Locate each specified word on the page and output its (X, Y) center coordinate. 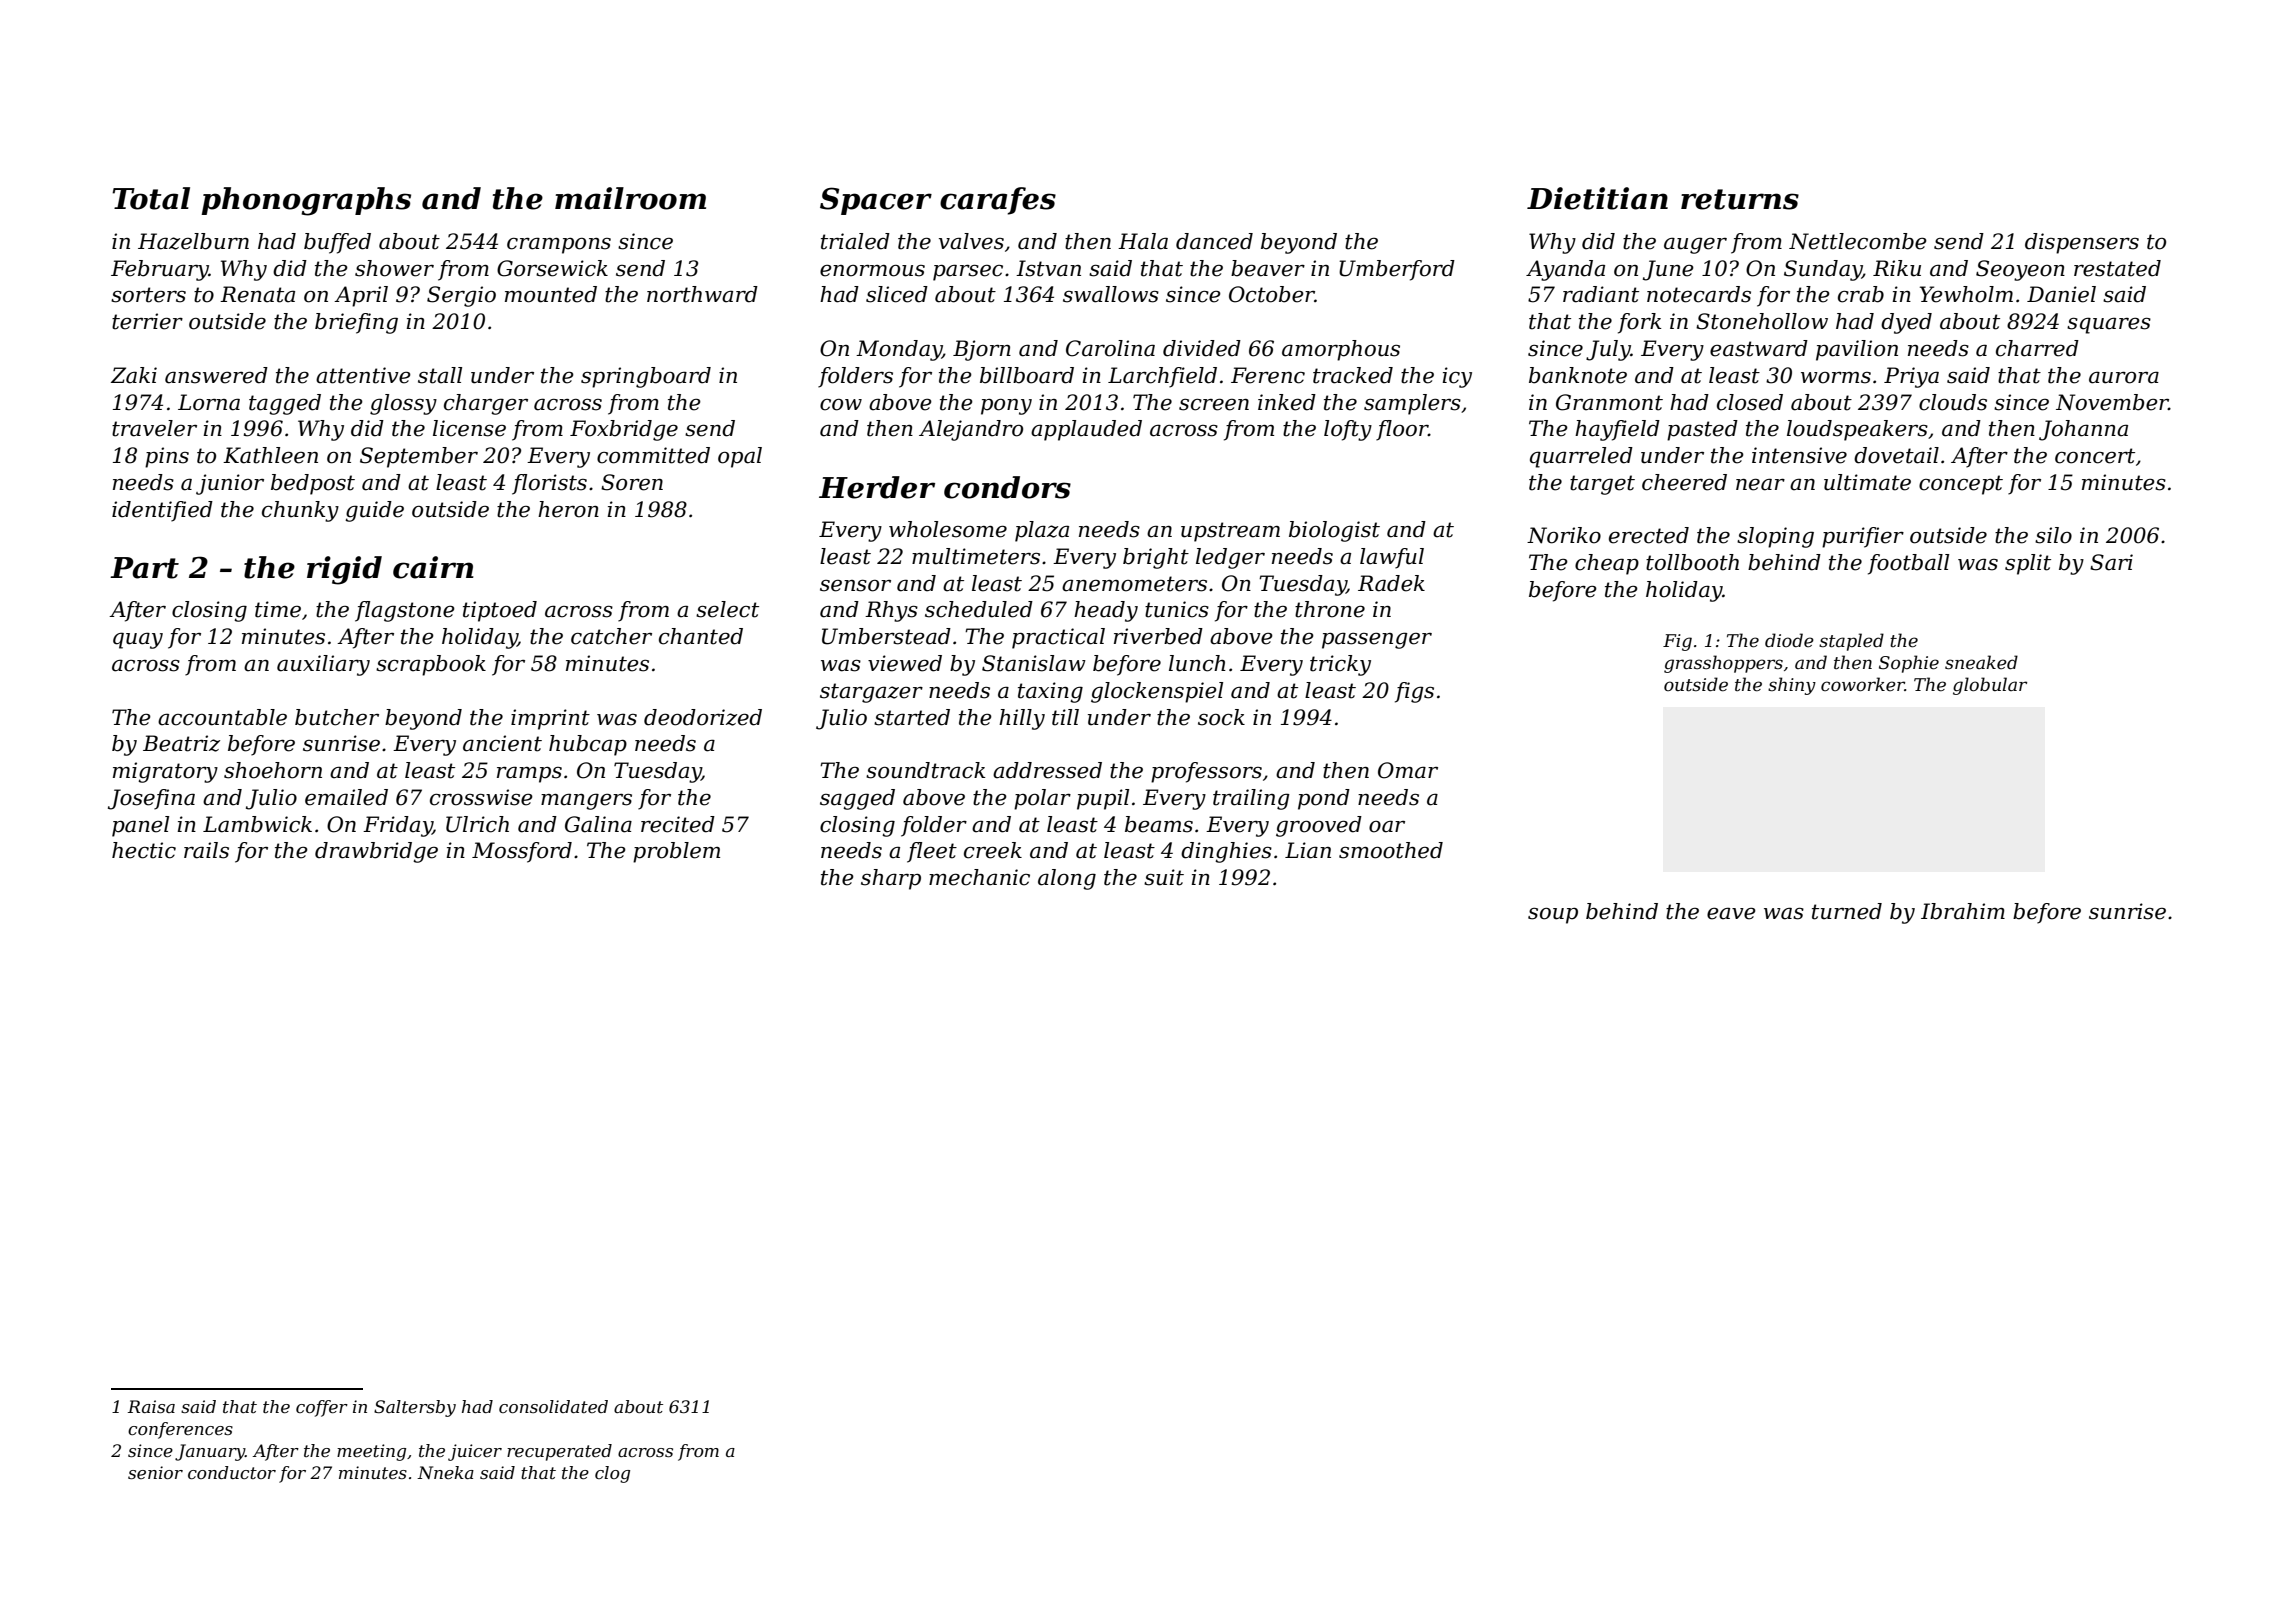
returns (1740, 199)
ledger (1230, 558)
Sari (2111, 562)
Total (151, 198)
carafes (998, 201)
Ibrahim (1963, 911)
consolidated (553, 1406)
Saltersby (415, 1408)
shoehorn (273, 770)
